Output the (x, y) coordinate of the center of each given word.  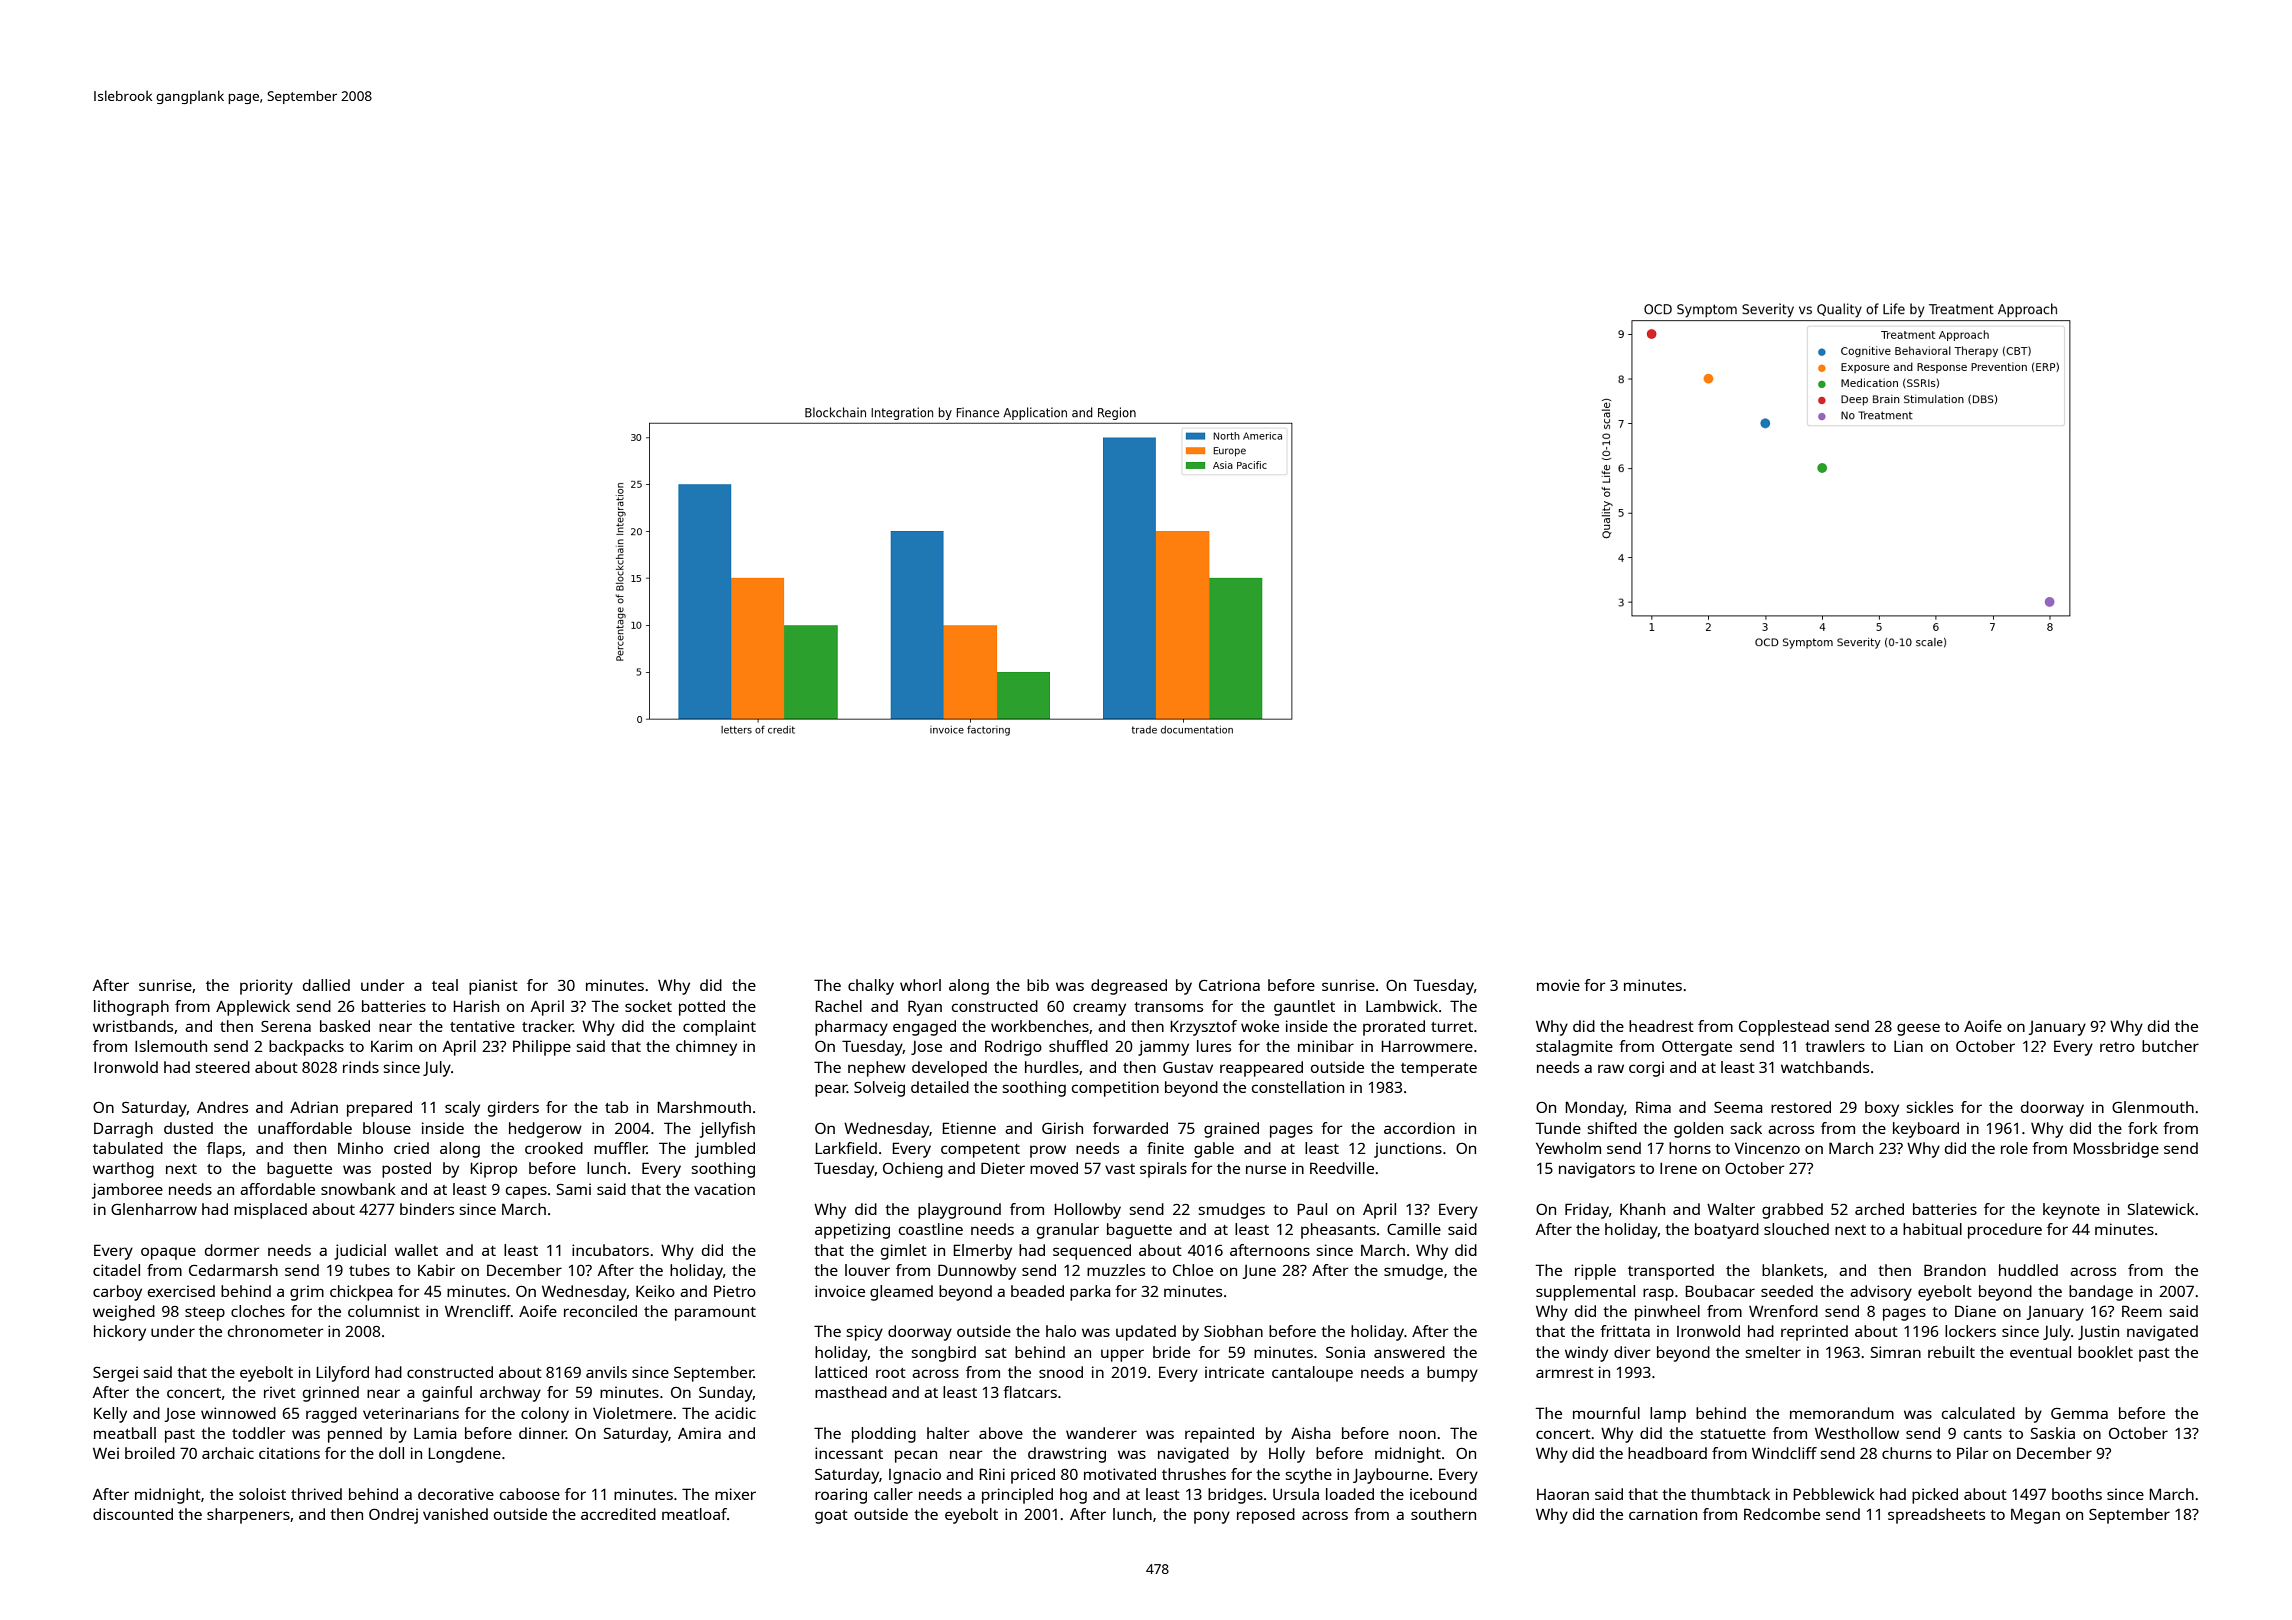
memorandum (1842, 1413)
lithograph (131, 1008)
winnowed (238, 1413)
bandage (2101, 1293)
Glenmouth (2153, 1107)
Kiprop (493, 1170)
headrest (1661, 1026)
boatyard (1727, 1231)
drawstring (1067, 1455)
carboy (117, 1293)
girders (513, 1109)
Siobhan (1233, 1331)
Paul (1312, 1209)
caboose (530, 1494)
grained (1231, 1130)
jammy (1163, 1048)
